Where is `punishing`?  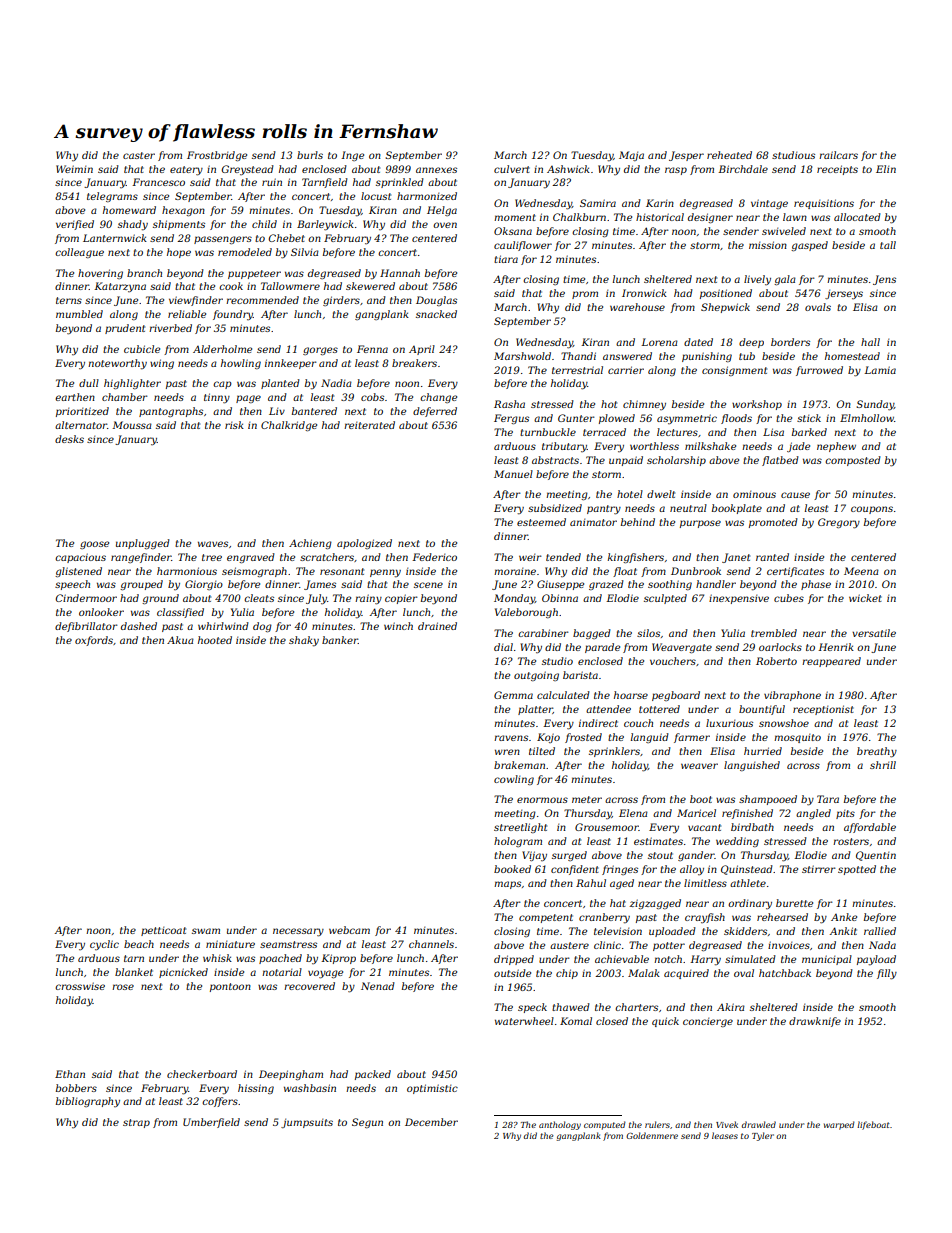
punishing is located at coordinates (707, 357).
